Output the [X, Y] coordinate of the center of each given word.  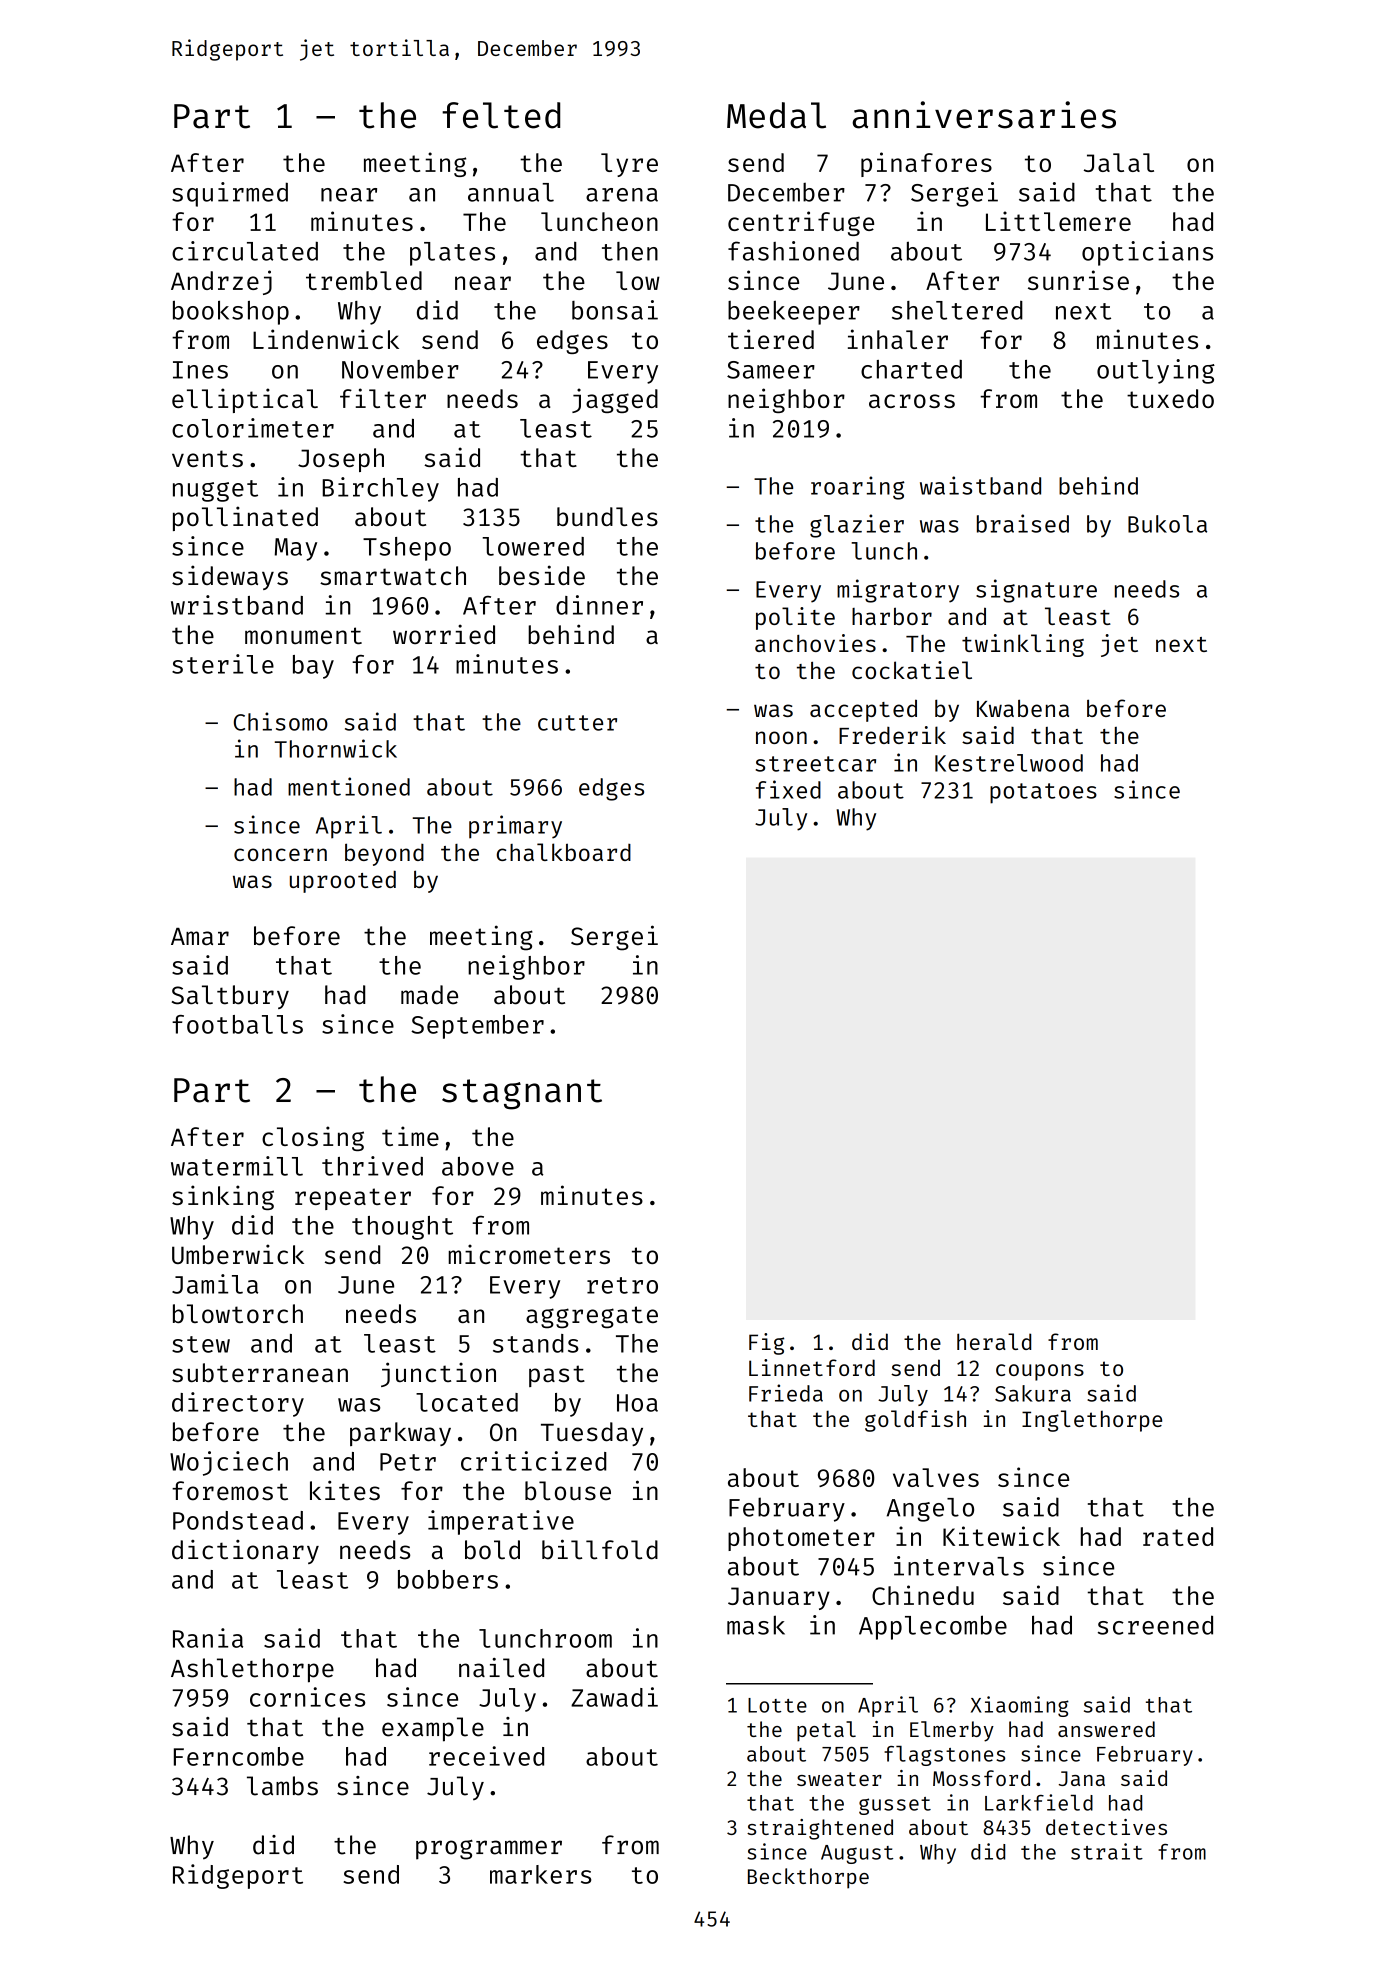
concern [280, 854]
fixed [788, 789]
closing [313, 1138]
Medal [776, 115]
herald [994, 1341]
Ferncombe [239, 1756]
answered [1106, 1729]
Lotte [777, 1705]
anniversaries [984, 115]
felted [501, 115]
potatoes [1043, 793]
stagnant [522, 1094]
